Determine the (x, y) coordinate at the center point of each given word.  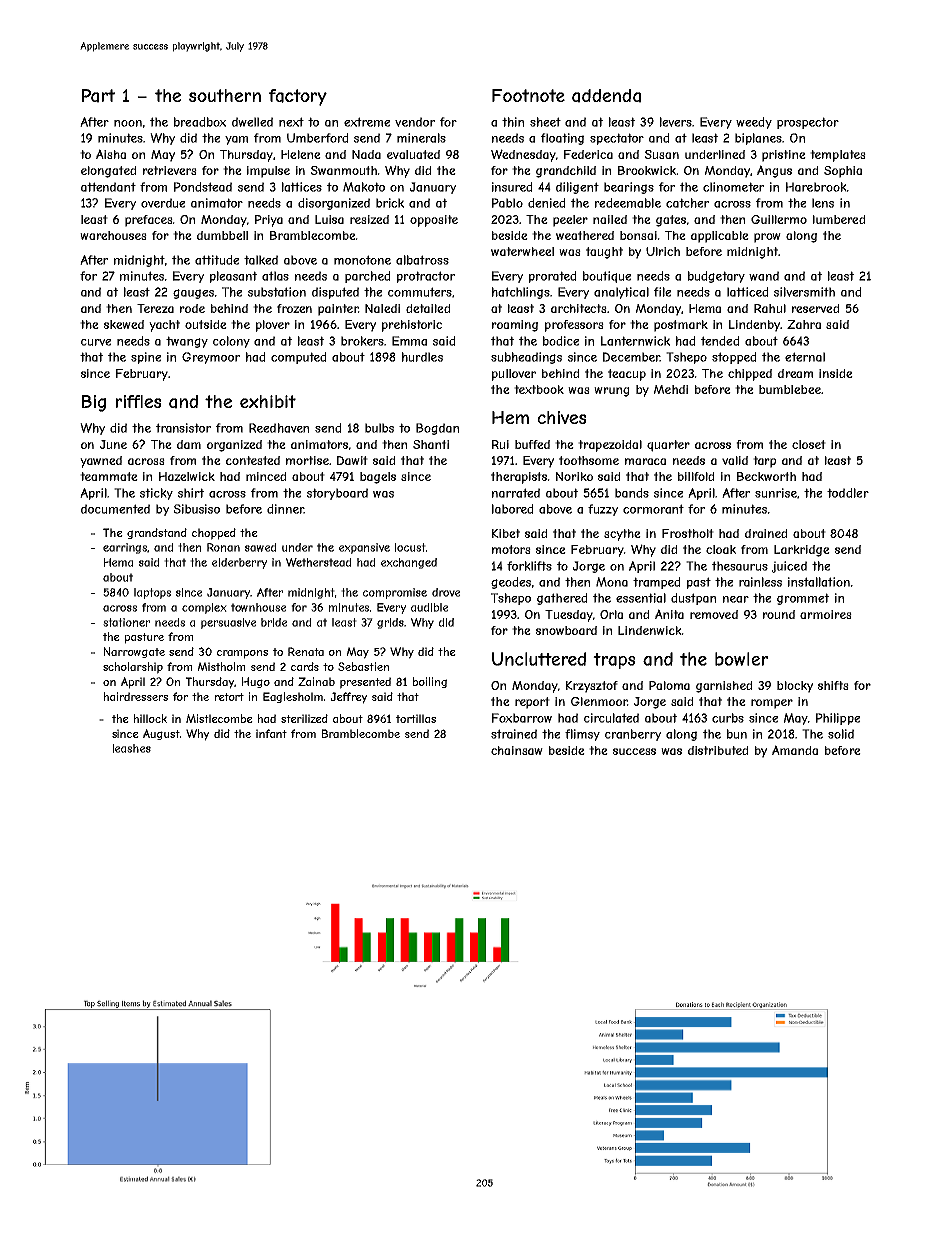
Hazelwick (187, 476)
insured (512, 187)
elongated (109, 172)
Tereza (155, 308)
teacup (627, 375)
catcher (687, 203)
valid (735, 460)
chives (561, 417)
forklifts (529, 566)
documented (115, 509)
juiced (789, 567)
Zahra (804, 324)
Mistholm (221, 666)
